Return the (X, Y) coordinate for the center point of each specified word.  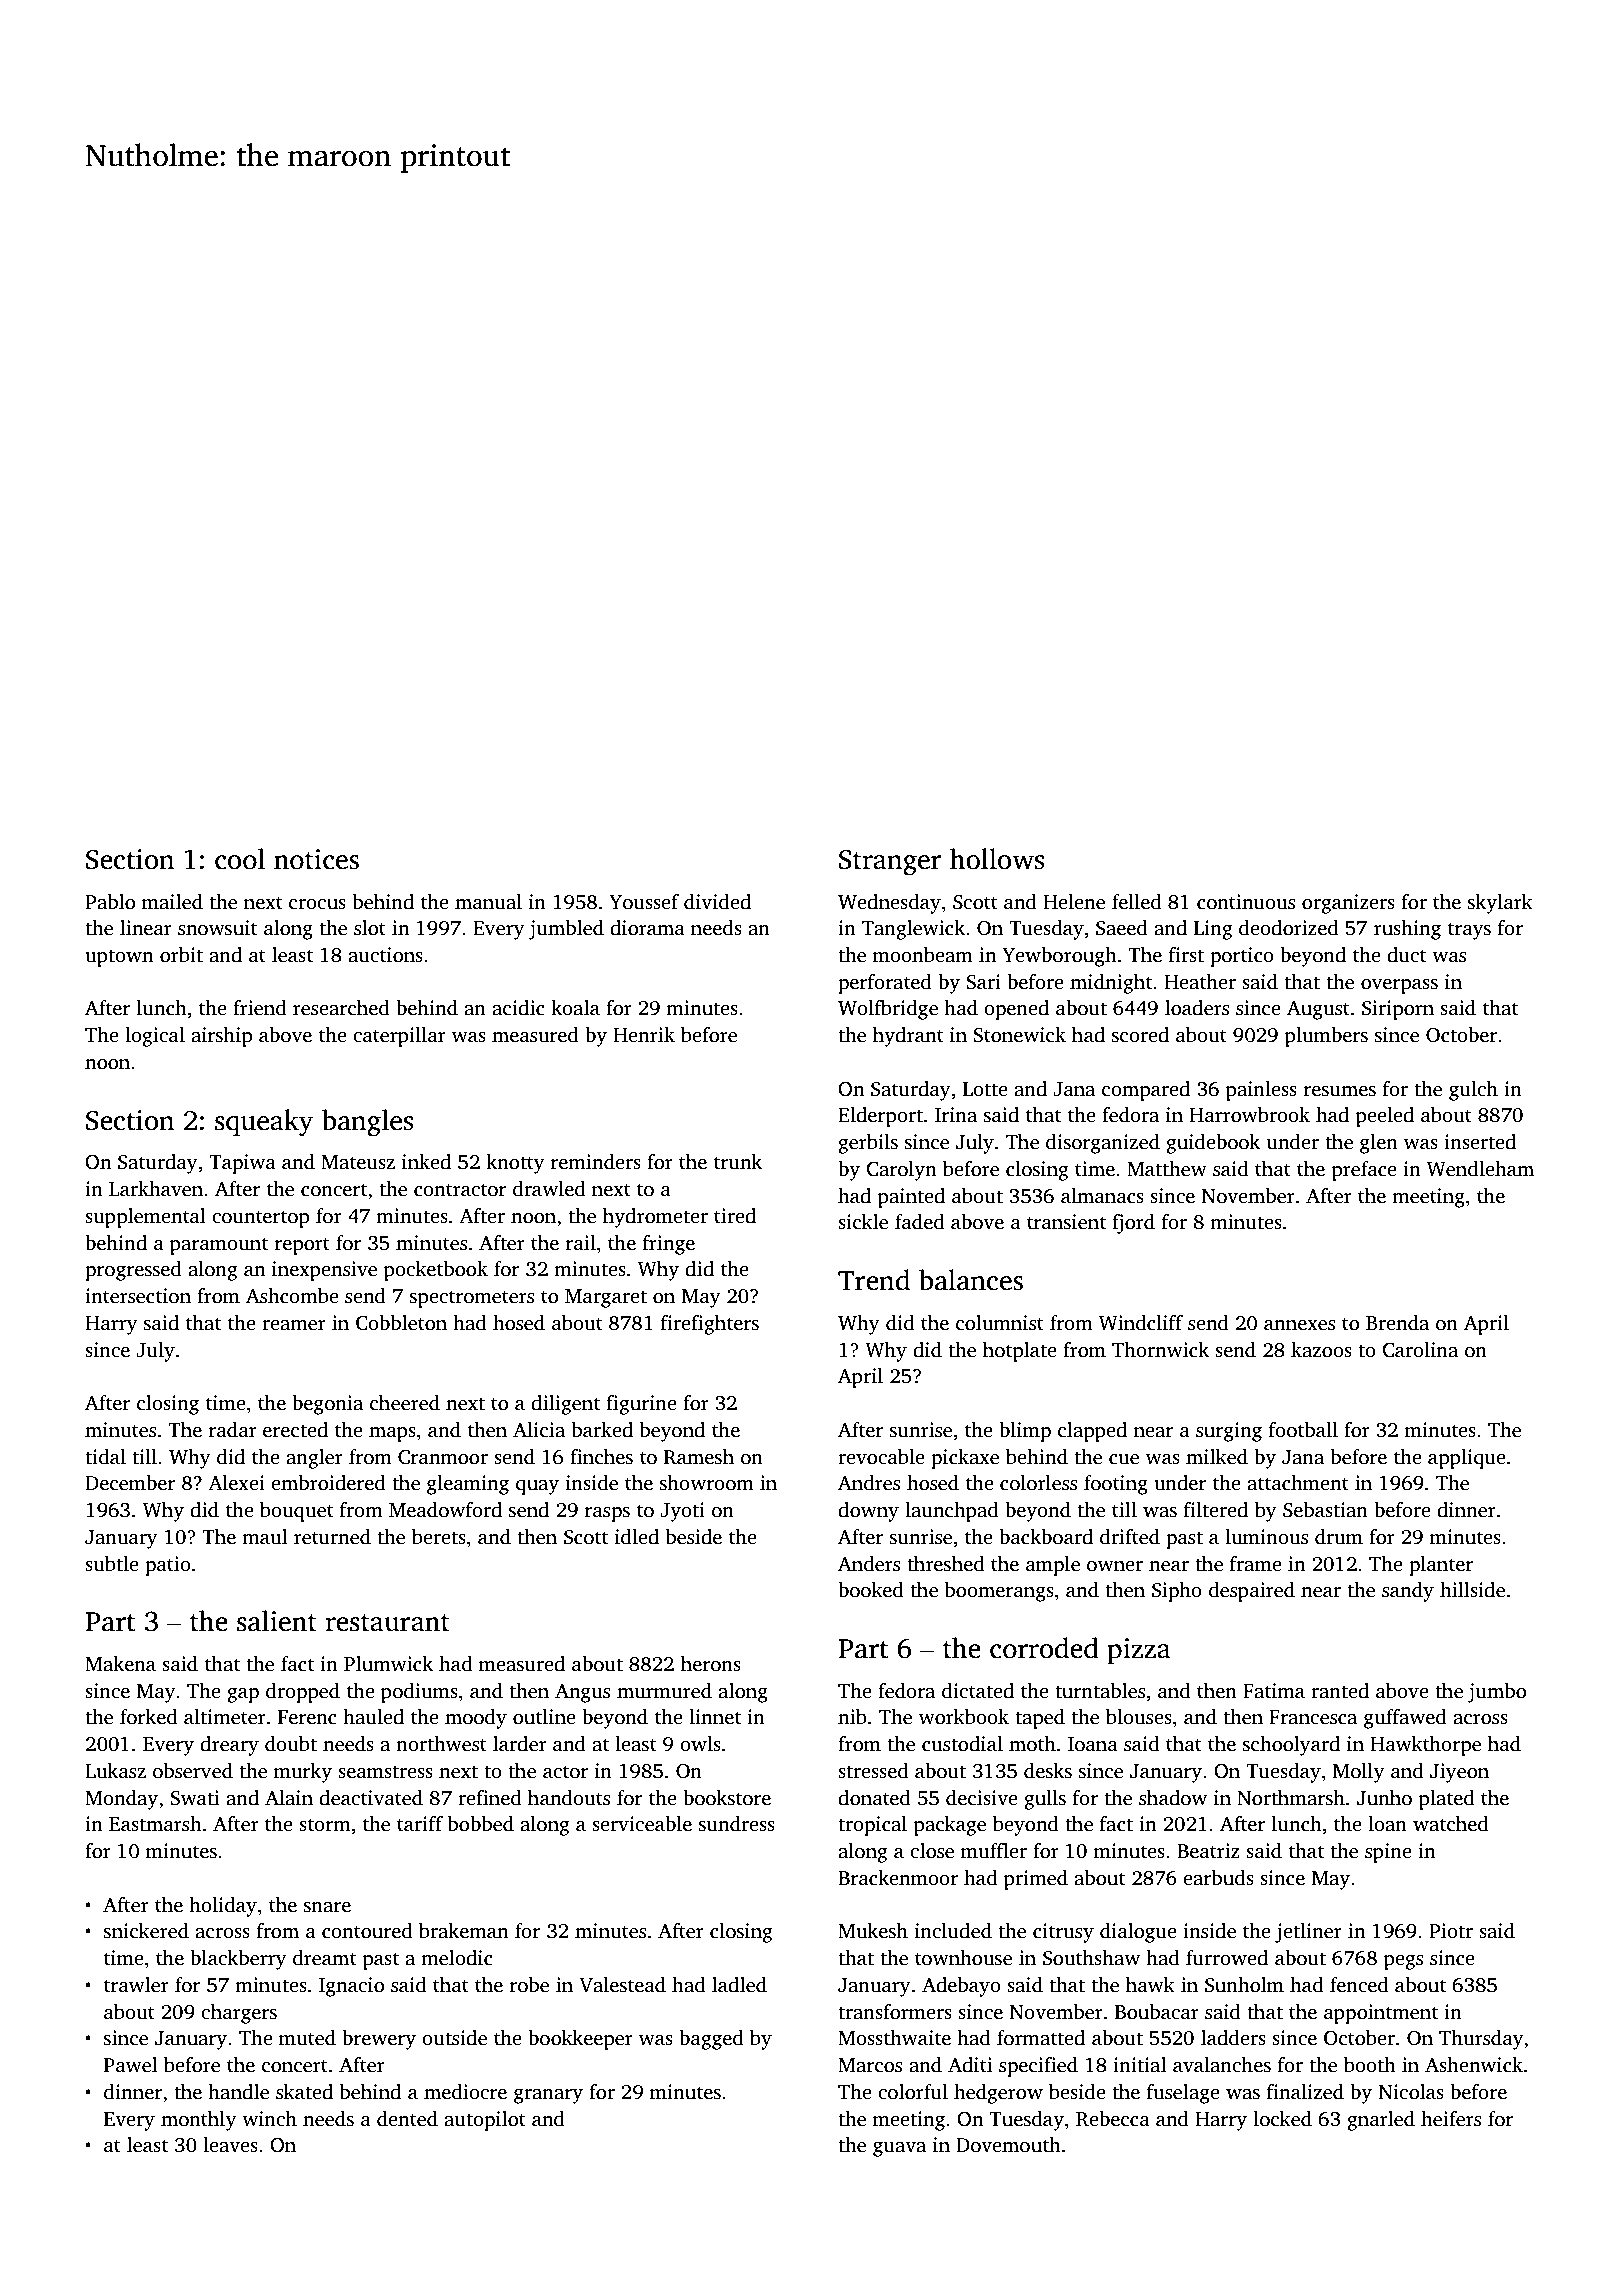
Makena (120, 1664)
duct (1406, 955)
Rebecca (1113, 2119)
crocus (317, 904)
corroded (1044, 1648)
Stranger (890, 863)
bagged (711, 2040)
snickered (146, 1931)
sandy (1408, 1592)
